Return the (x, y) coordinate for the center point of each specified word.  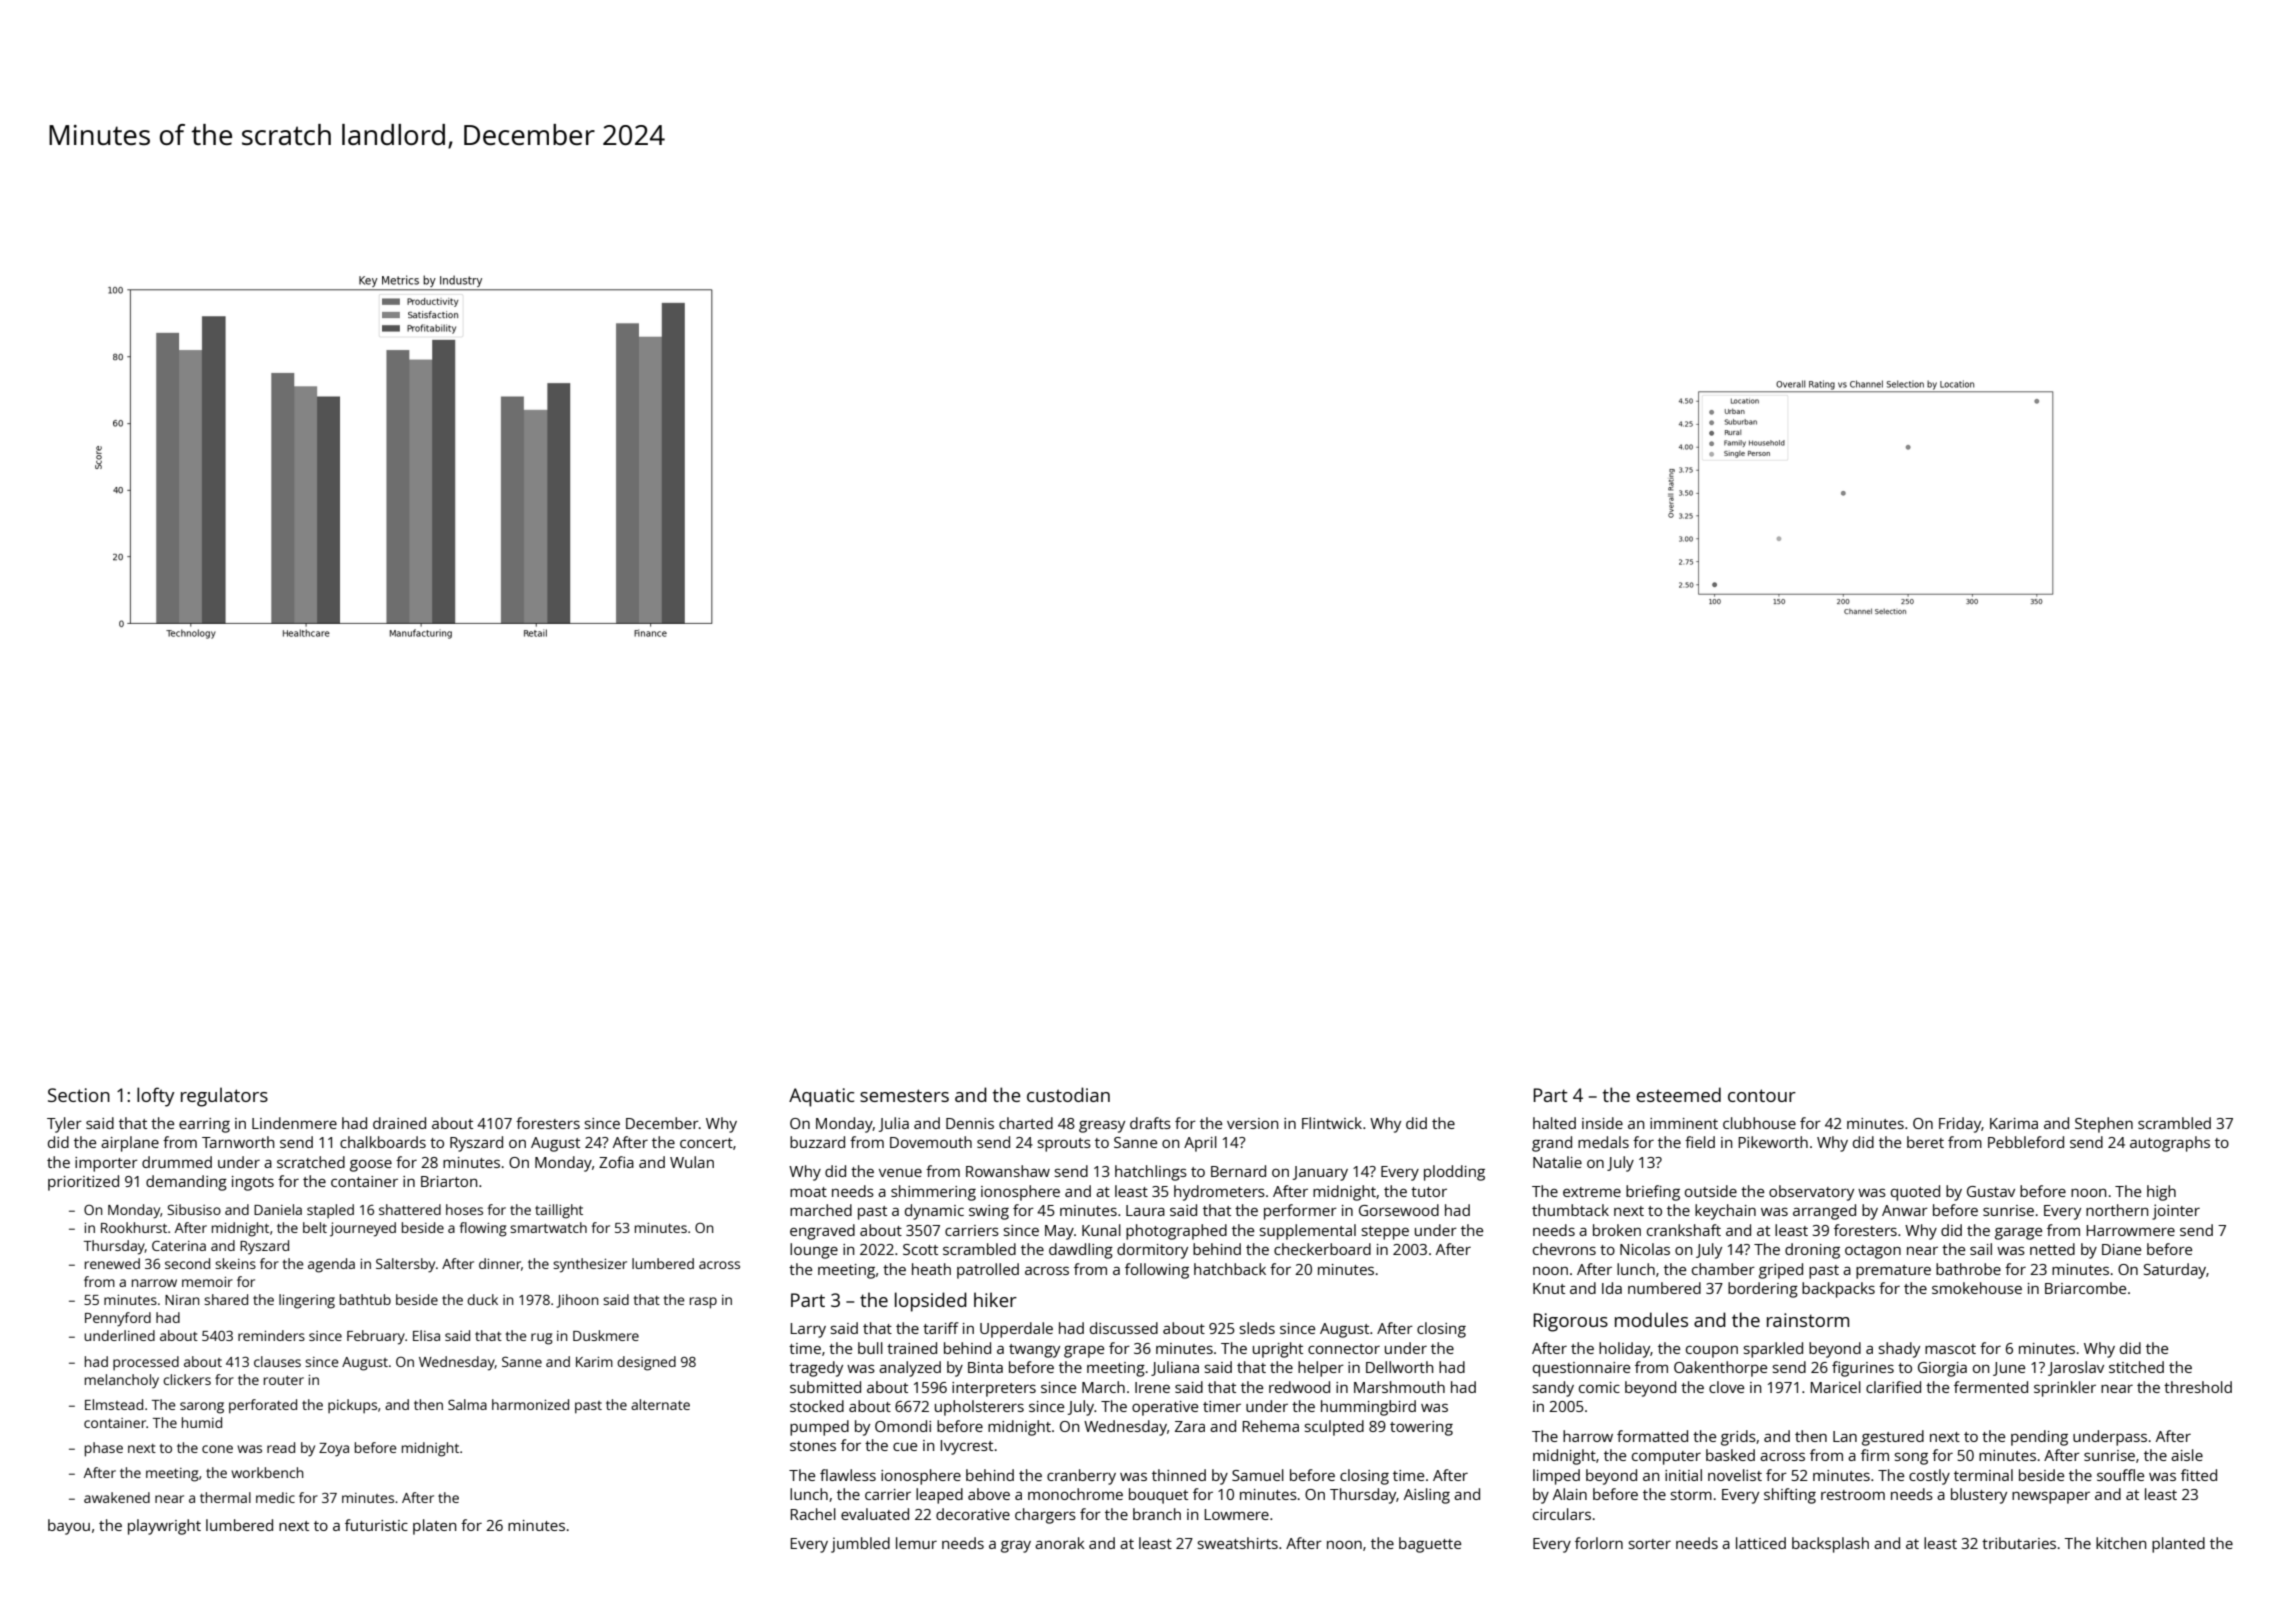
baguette (1430, 1545)
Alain (1570, 1494)
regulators (224, 1097)
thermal (225, 1497)
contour (1762, 1095)
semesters (904, 1095)
